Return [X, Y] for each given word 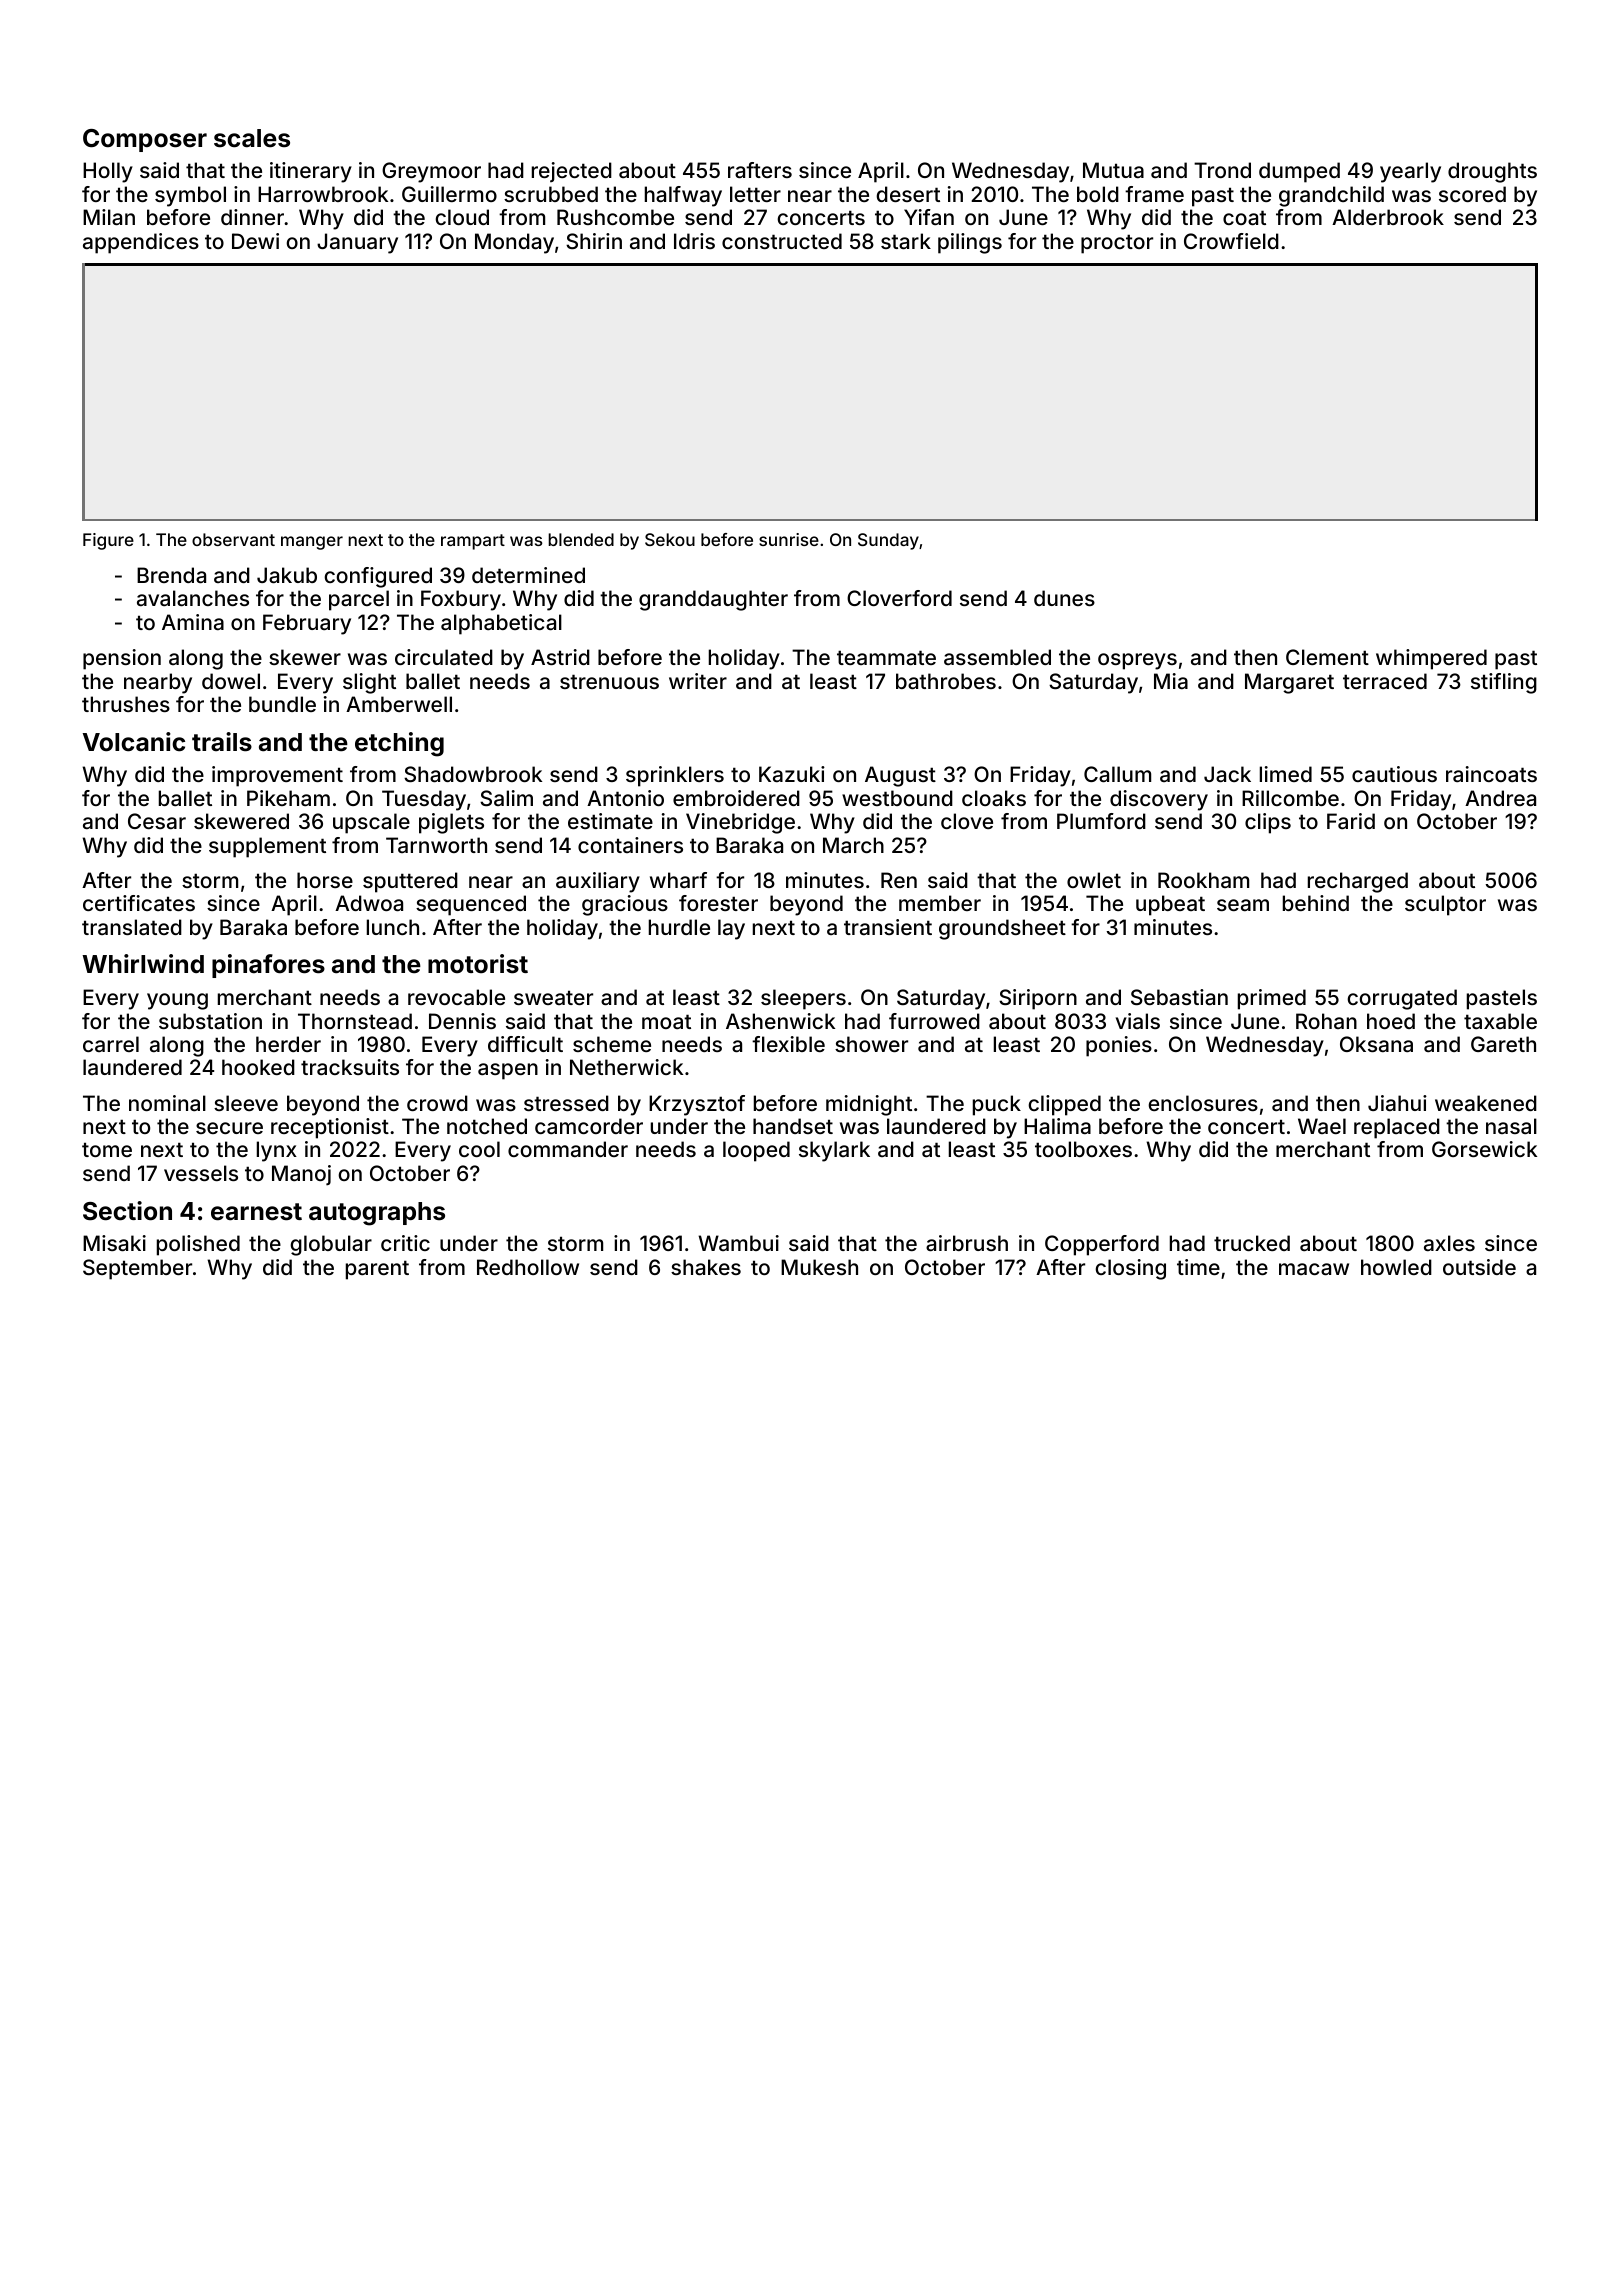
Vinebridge [740, 823]
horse [325, 880]
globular [331, 1245]
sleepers [803, 999]
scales [252, 138]
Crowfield [1231, 241]
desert [908, 194]
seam [1243, 905]
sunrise [789, 539]
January [357, 243]
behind [1316, 903]
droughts [1492, 172]
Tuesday [424, 800]
